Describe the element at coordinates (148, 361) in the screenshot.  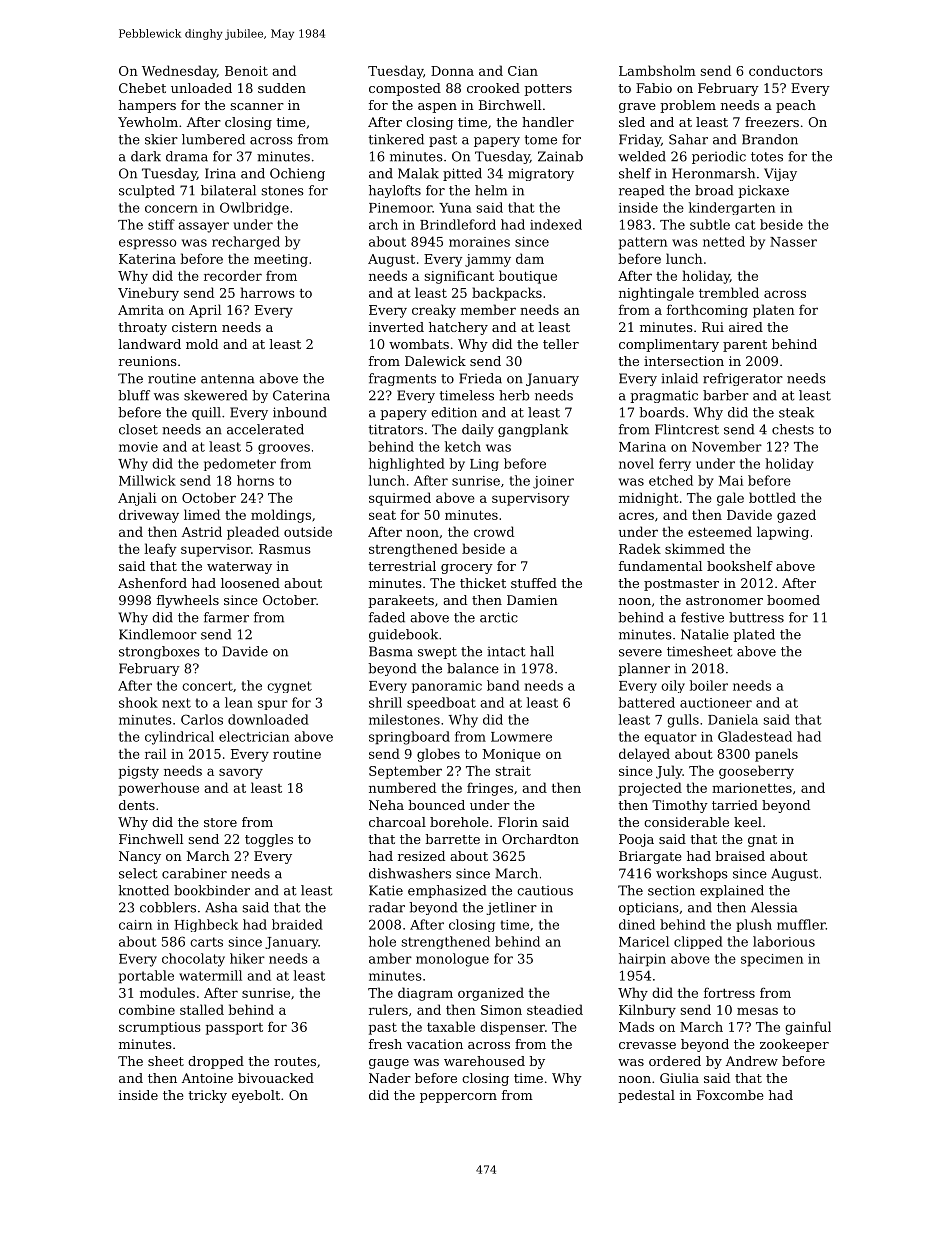
I see `reunions` at that location.
